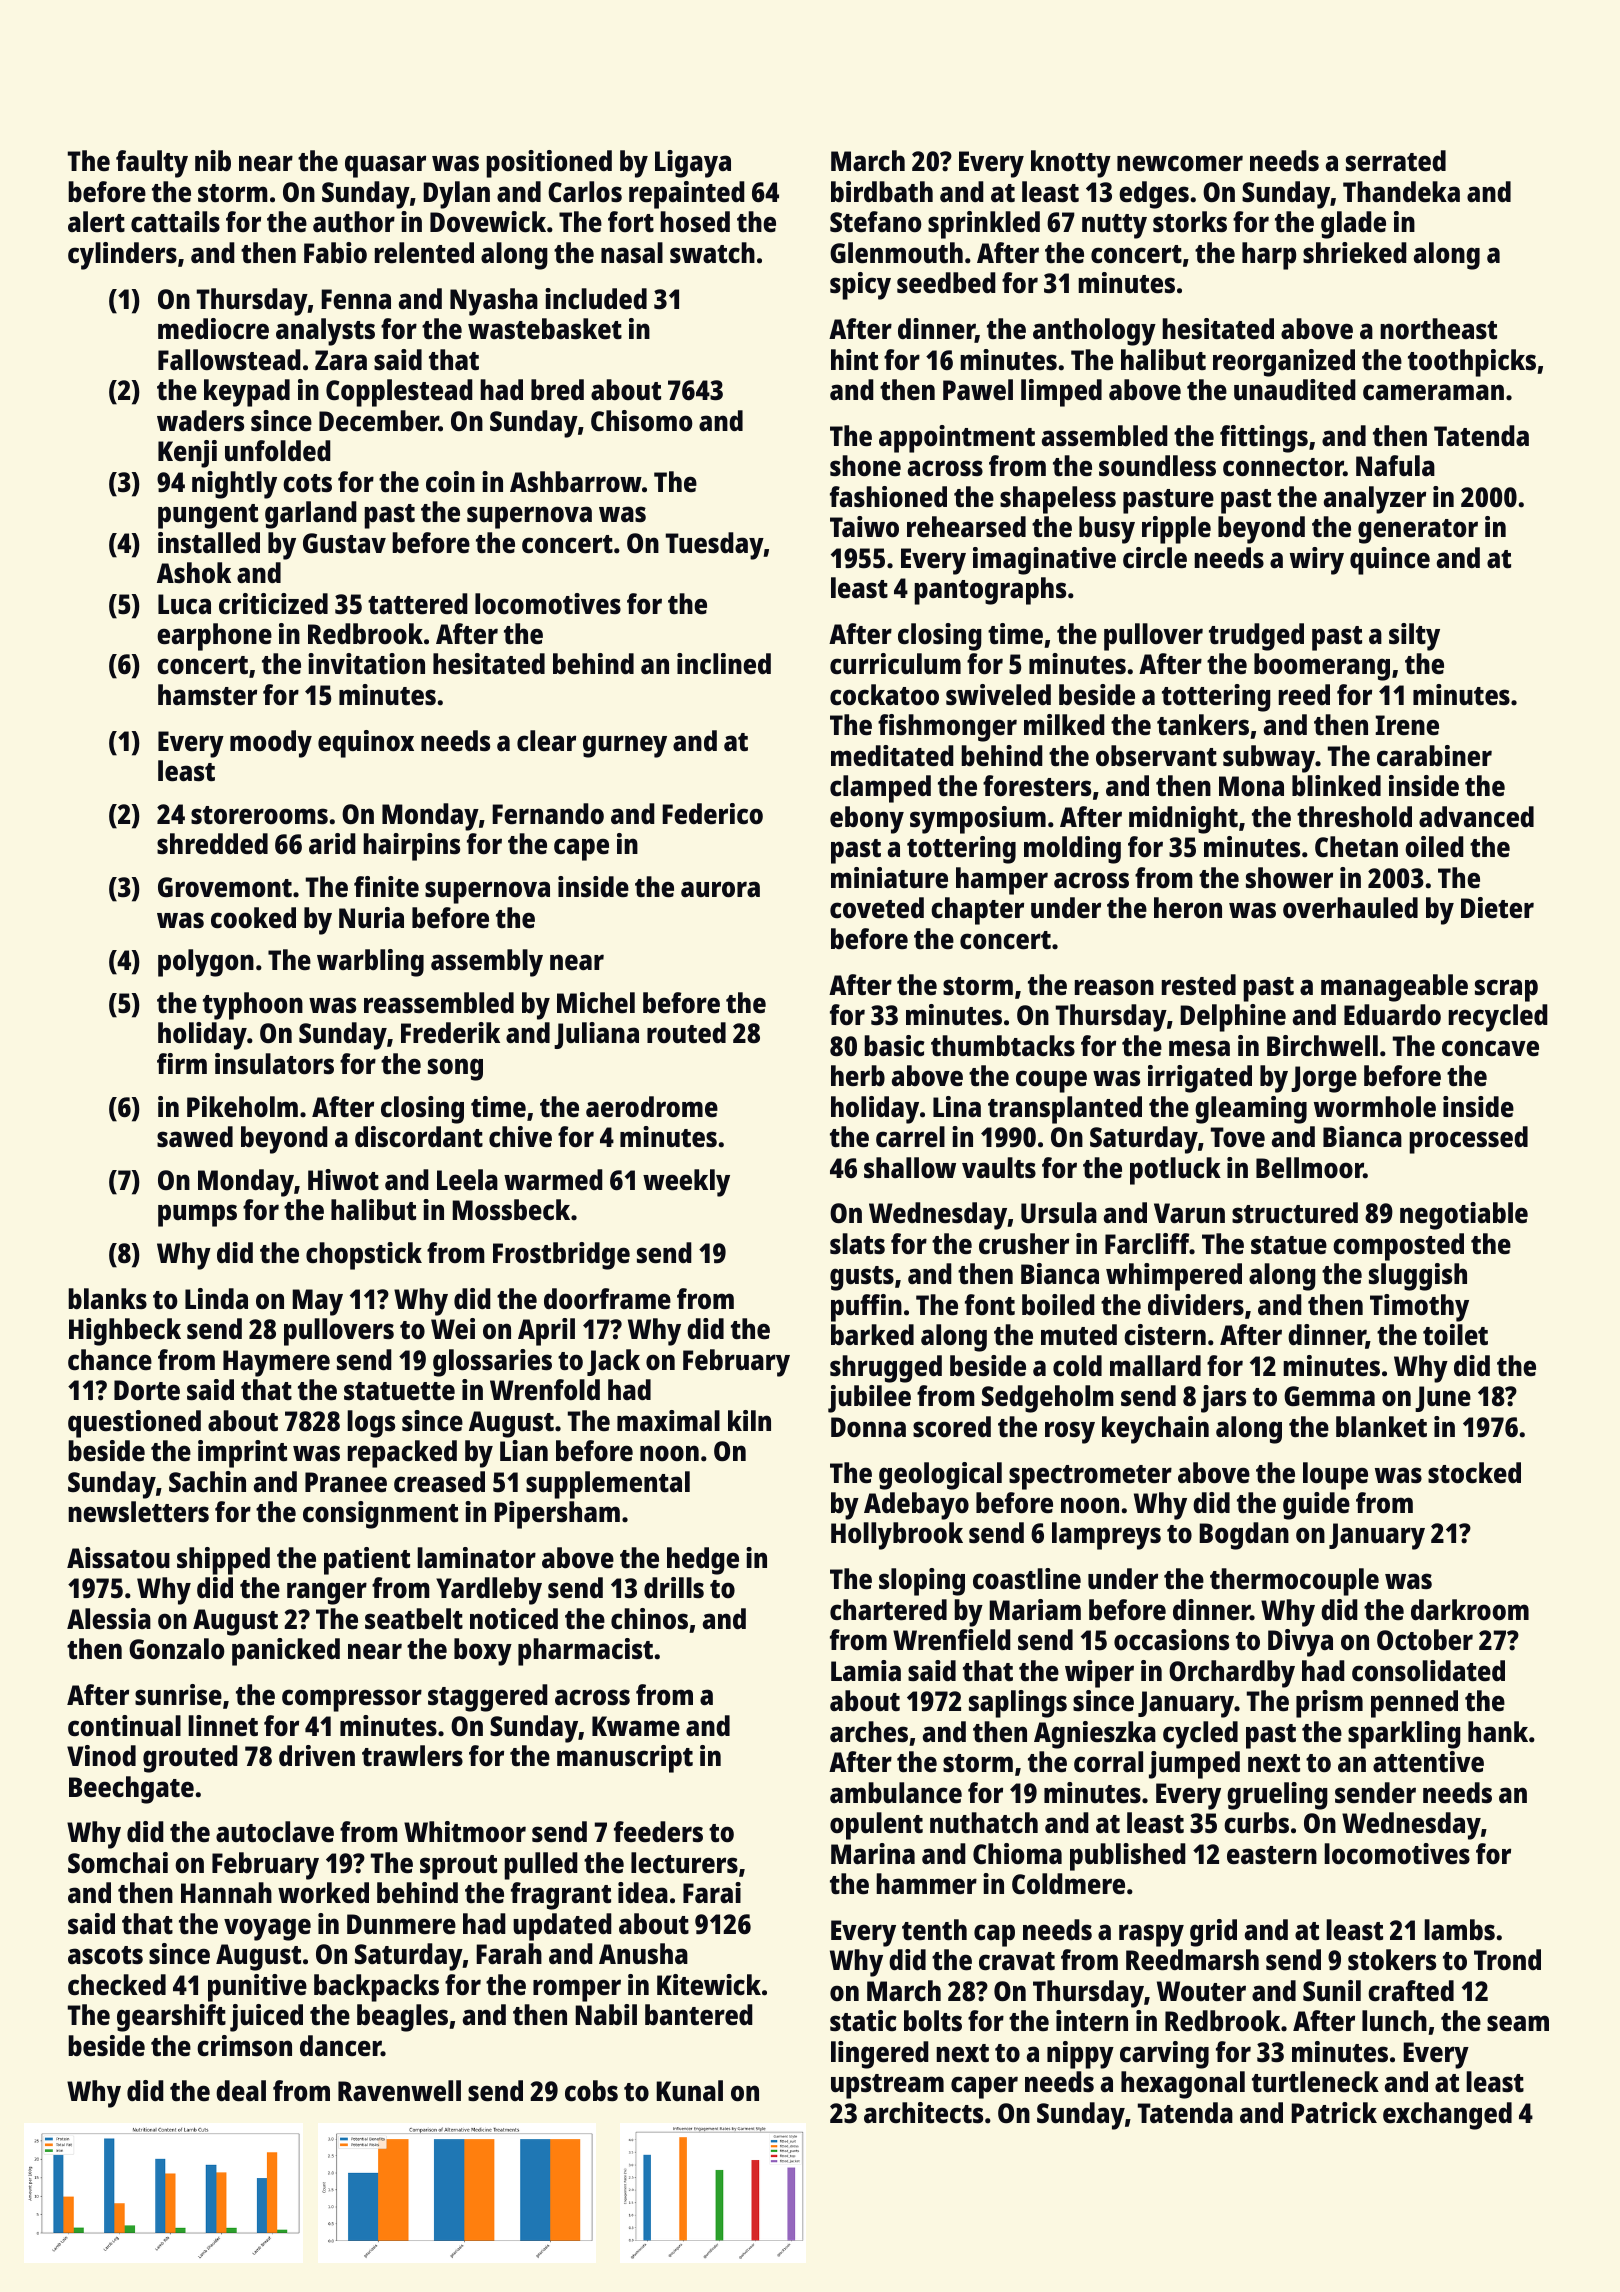 This image has height=2292, width=1620. What do you see at coordinates (212, 844) in the image?
I see `shredded` at bounding box center [212, 844].
